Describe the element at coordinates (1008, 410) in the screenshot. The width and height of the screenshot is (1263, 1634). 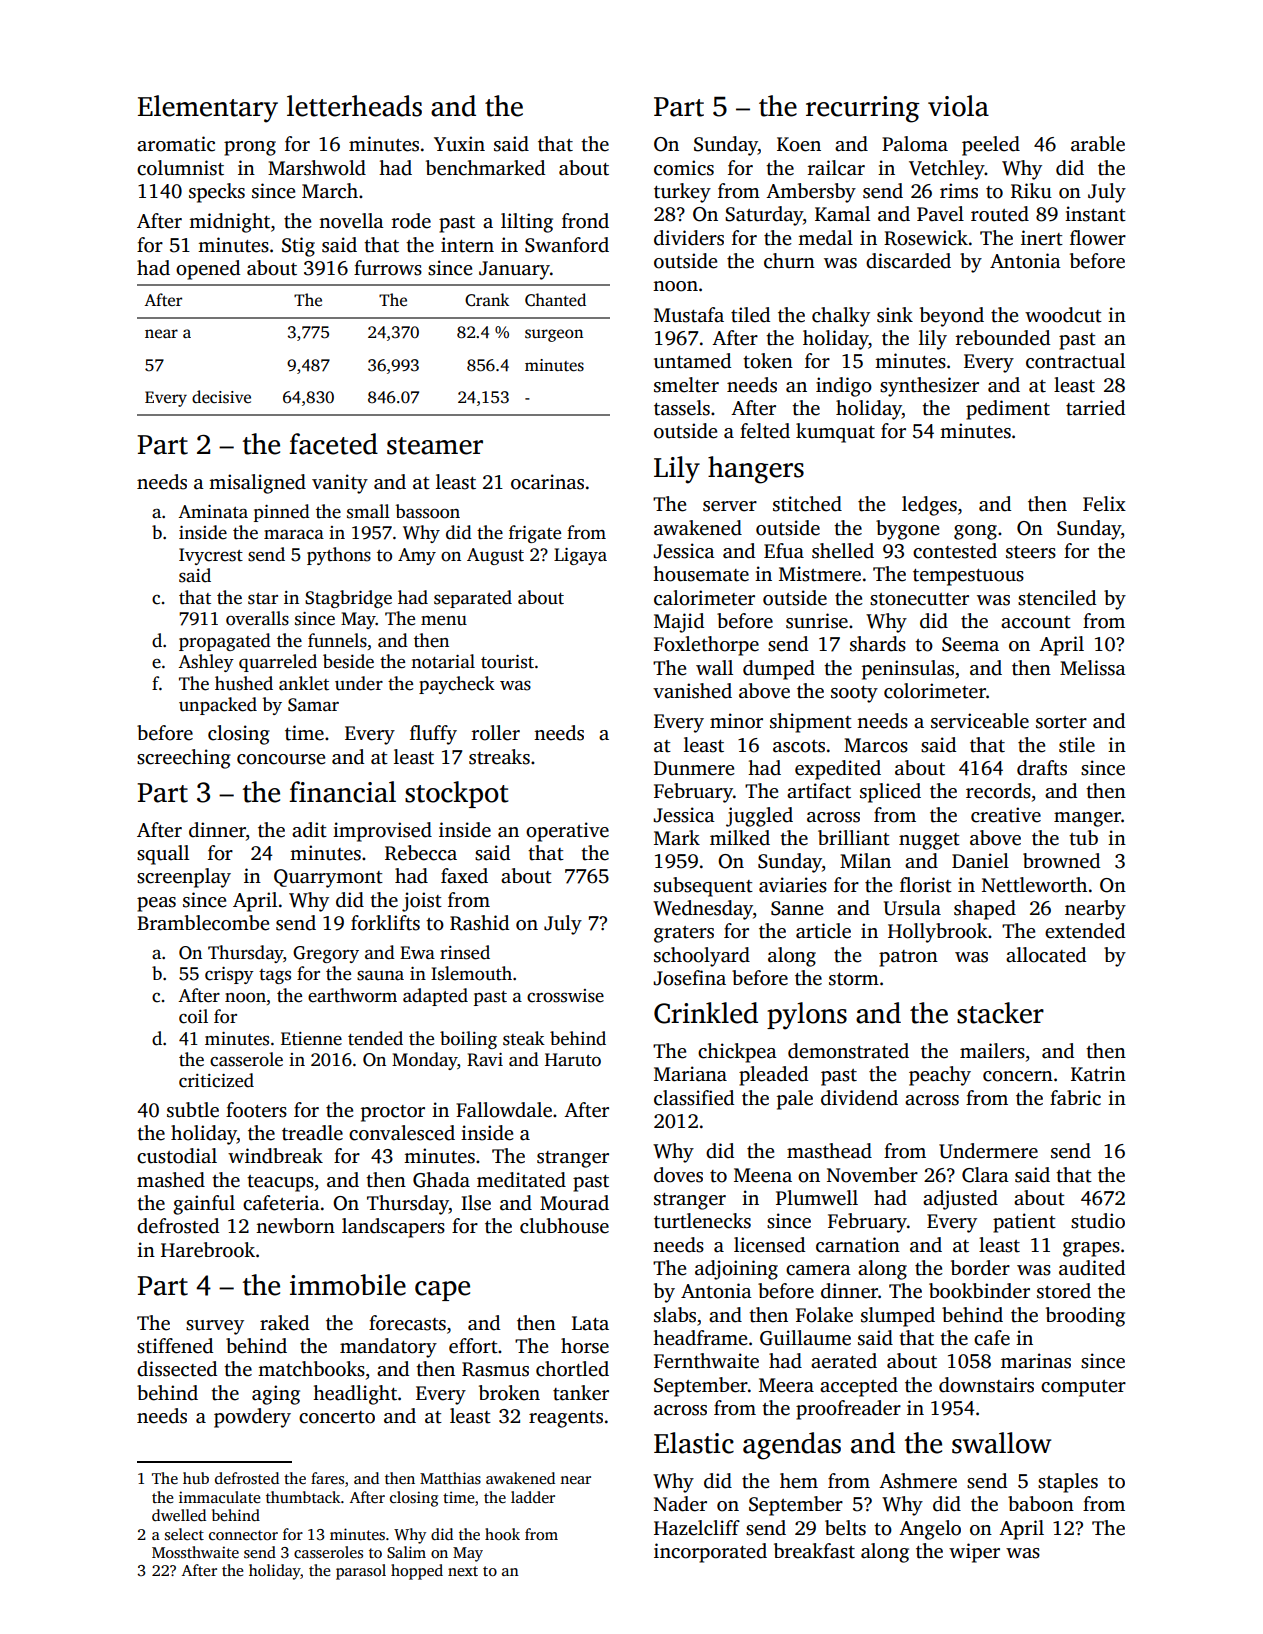
I see `pediment` at that location.
